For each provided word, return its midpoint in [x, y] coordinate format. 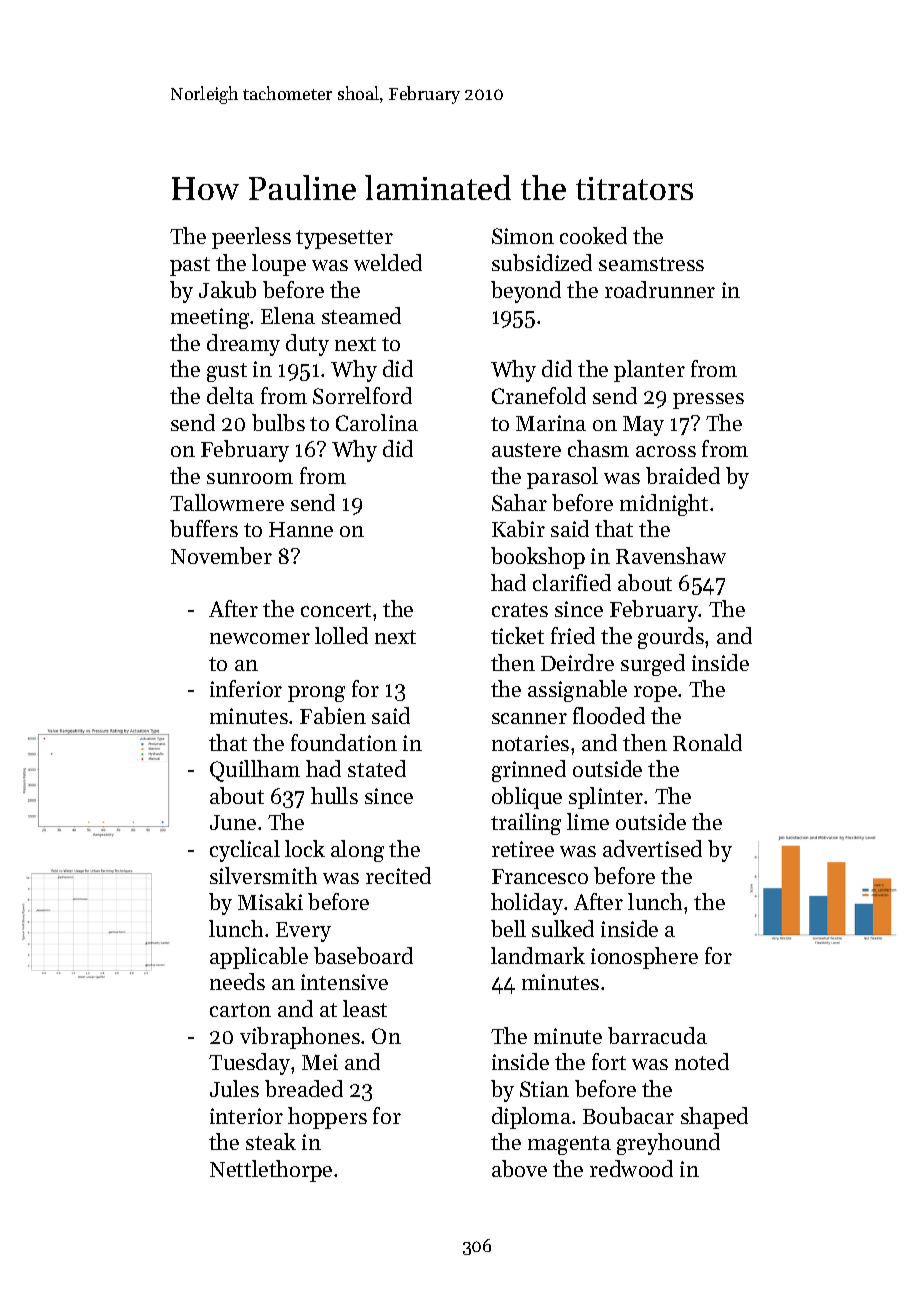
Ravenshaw [671, 555]
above [519, 1168]
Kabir [518, 528]
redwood [631, 1168]
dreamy [243, 345]
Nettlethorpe [271, 1171]
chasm [598, 448]
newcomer [260, 638]
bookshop [538, 558]
